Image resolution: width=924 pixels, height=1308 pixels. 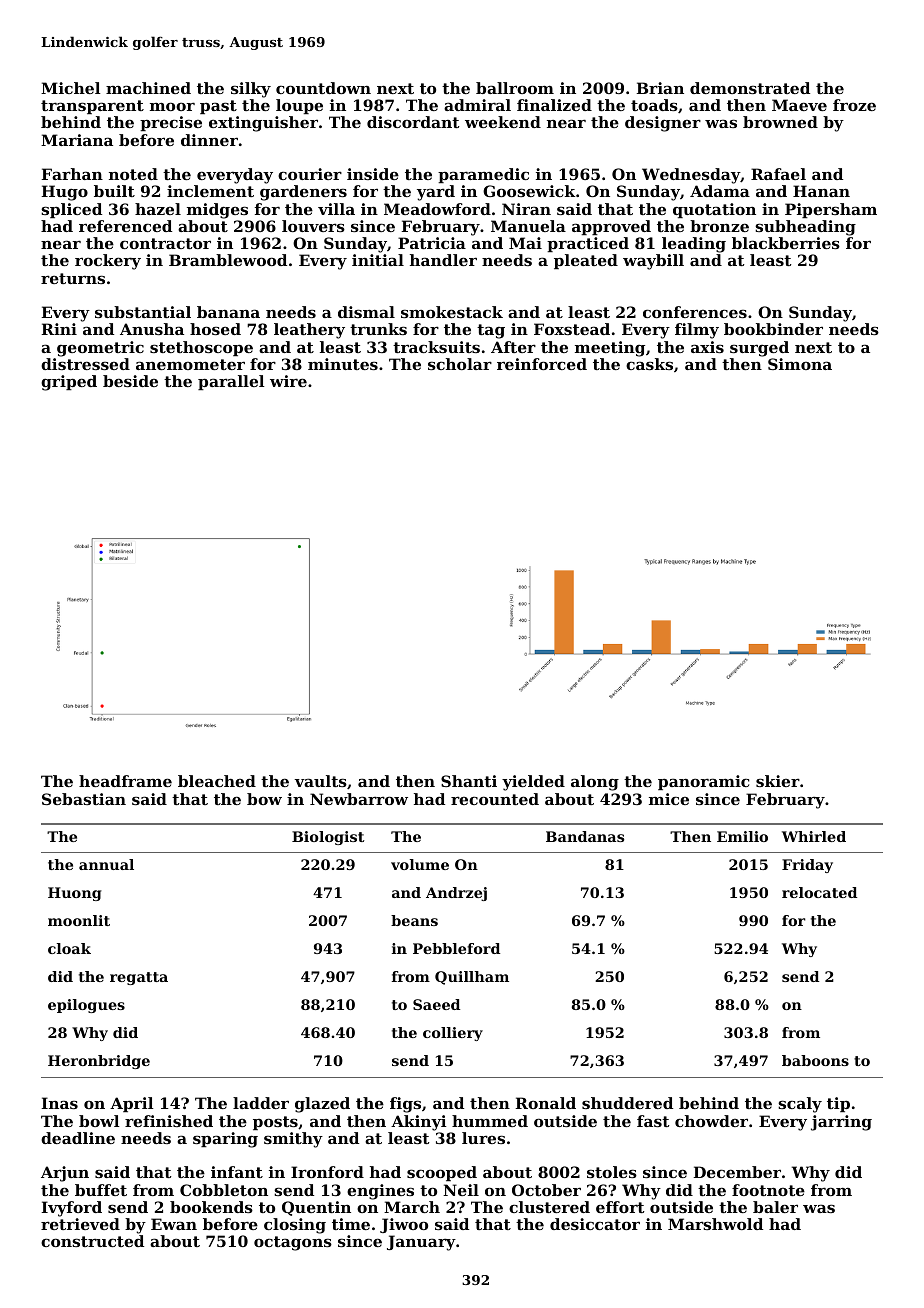 I want to click on footnote, so click(x=768, y=1190).
